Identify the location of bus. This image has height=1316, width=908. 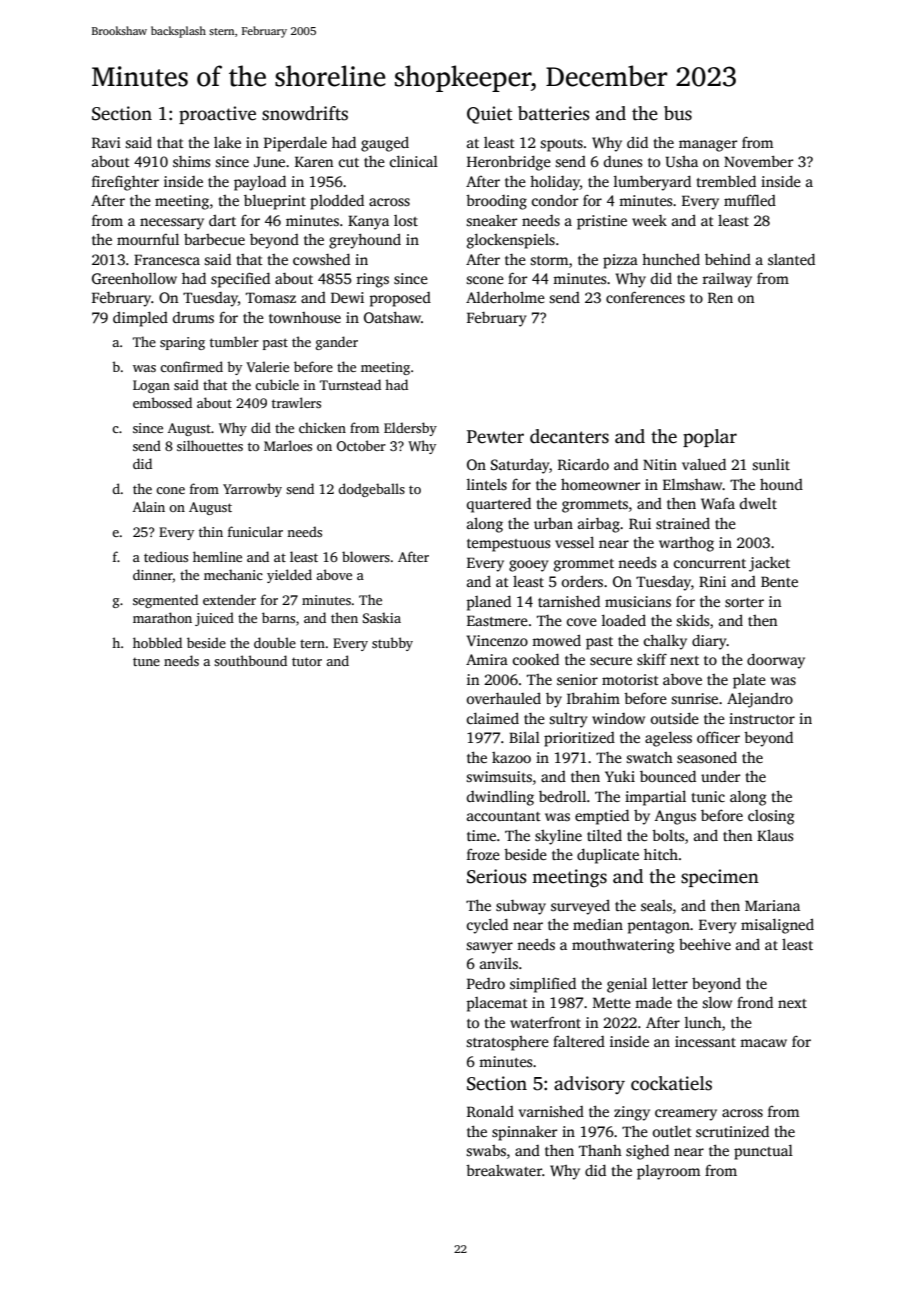
(678, 113).
